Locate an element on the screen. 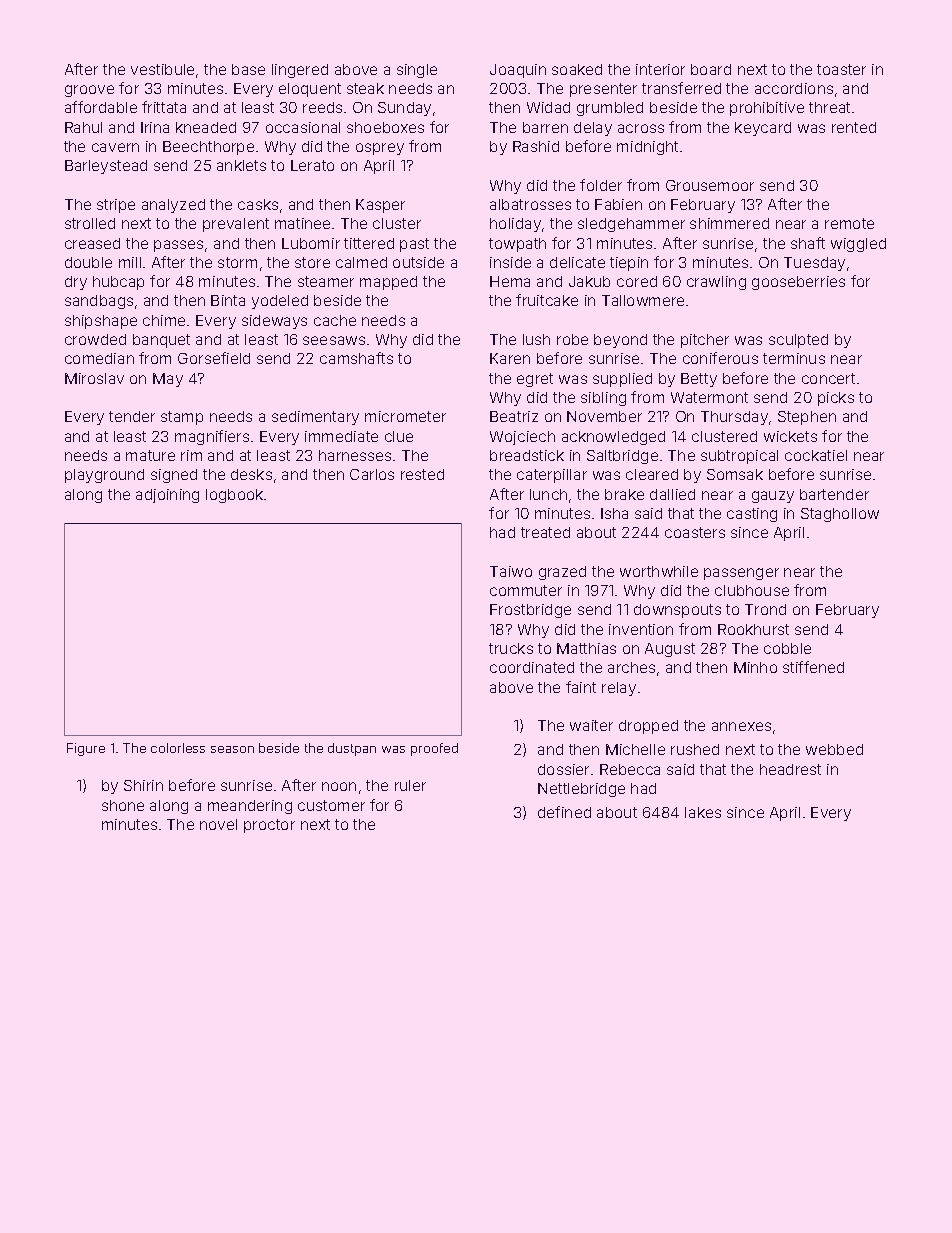 Image resolution: width=952 pixels, height=1233 pixels. single is located at coordinates (417, 71).
